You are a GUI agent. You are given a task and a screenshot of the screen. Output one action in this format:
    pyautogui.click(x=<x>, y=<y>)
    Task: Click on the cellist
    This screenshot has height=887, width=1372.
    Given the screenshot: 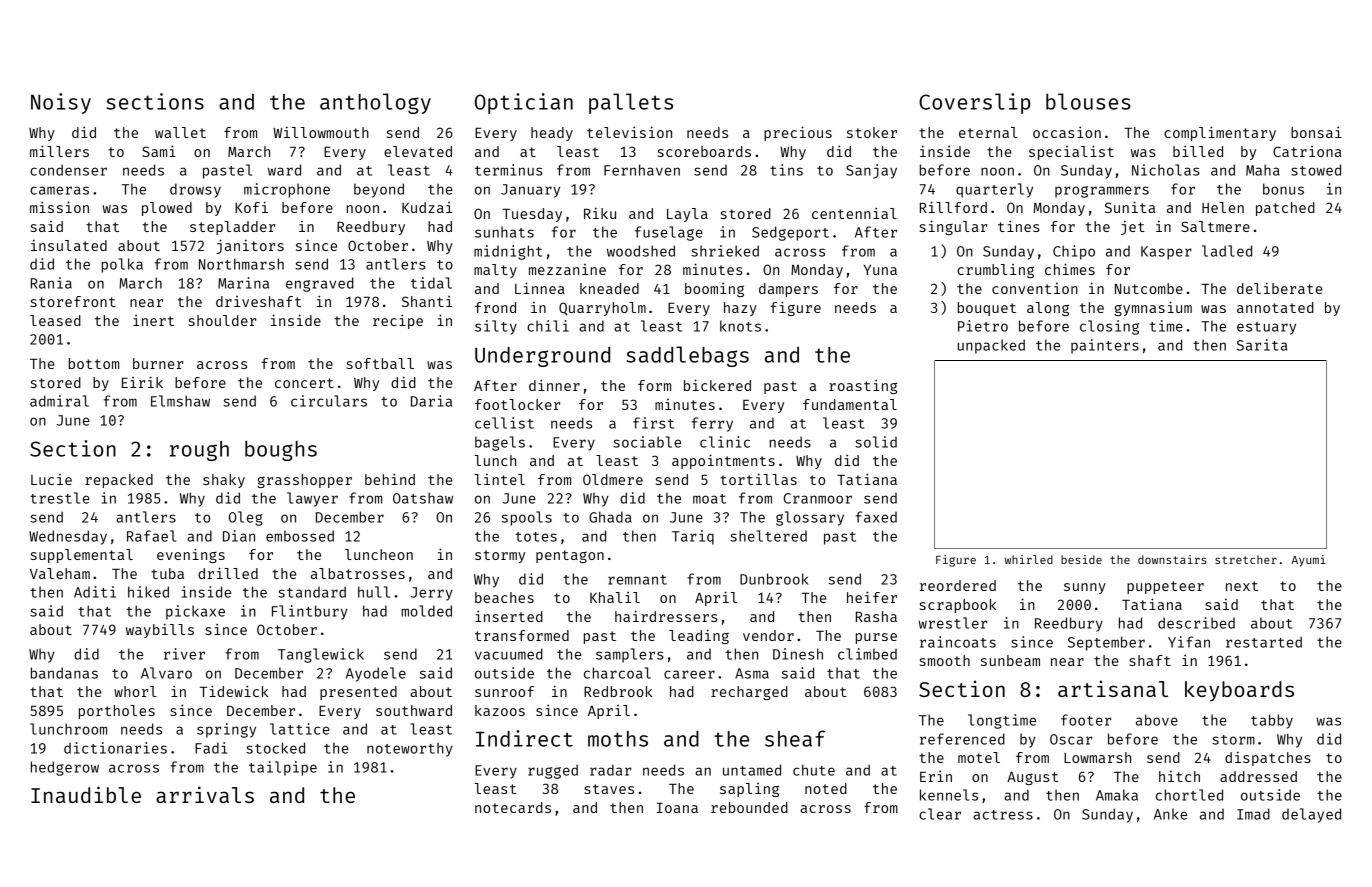 What is the action you would take?
    pyautogui.click(x=504, y=423)
